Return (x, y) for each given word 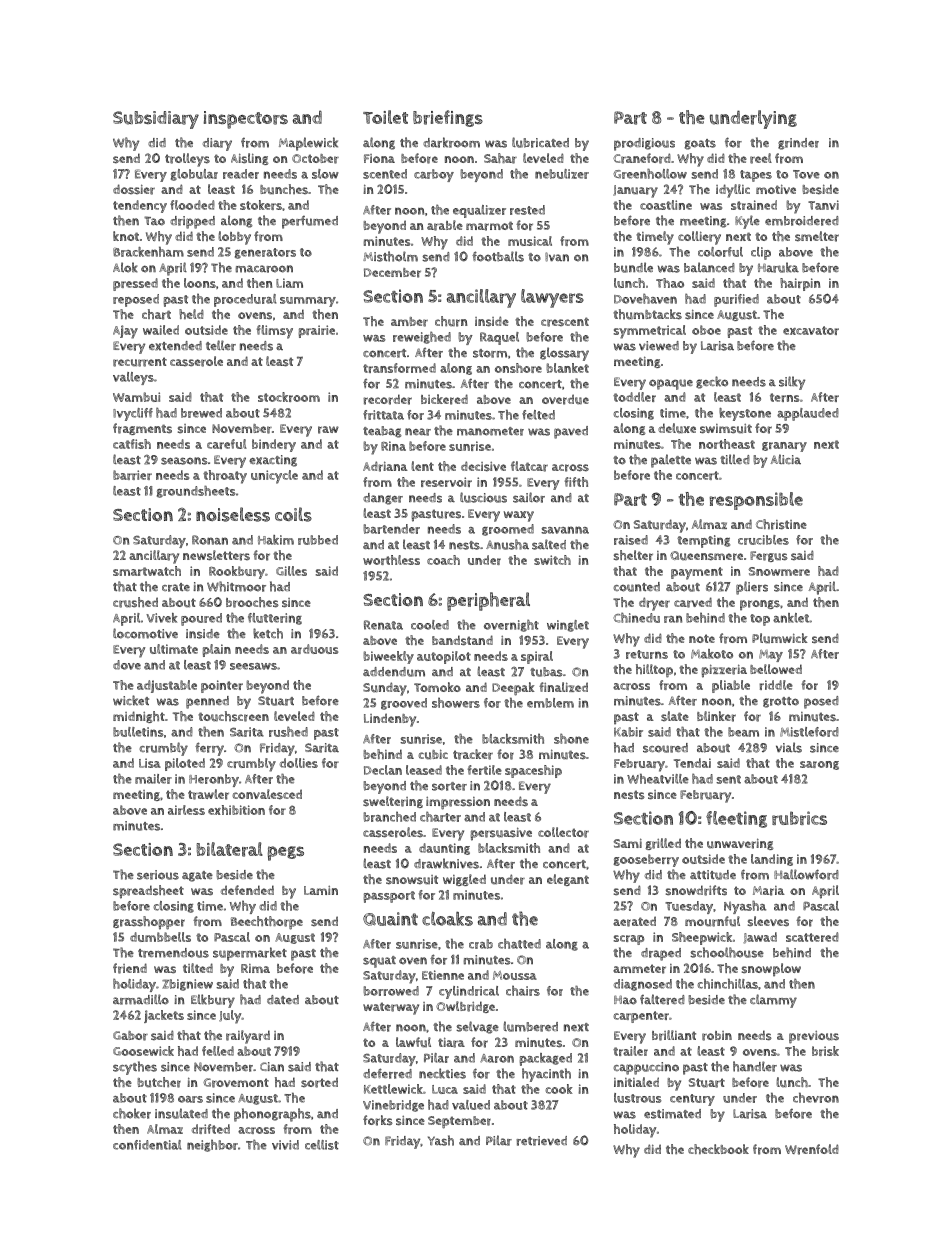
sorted (319, 1082)
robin (717, 1036)
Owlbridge (465, 1007)
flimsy (275, 332)
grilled (663, 844)
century (692, 1100)
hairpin (800, 284)
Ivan (557, 257)
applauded (808, 414)
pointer (222, 686)
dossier (134, 189)
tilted (198, 968)
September (459, 1122)
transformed (399, 368)
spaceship (533, 771)
